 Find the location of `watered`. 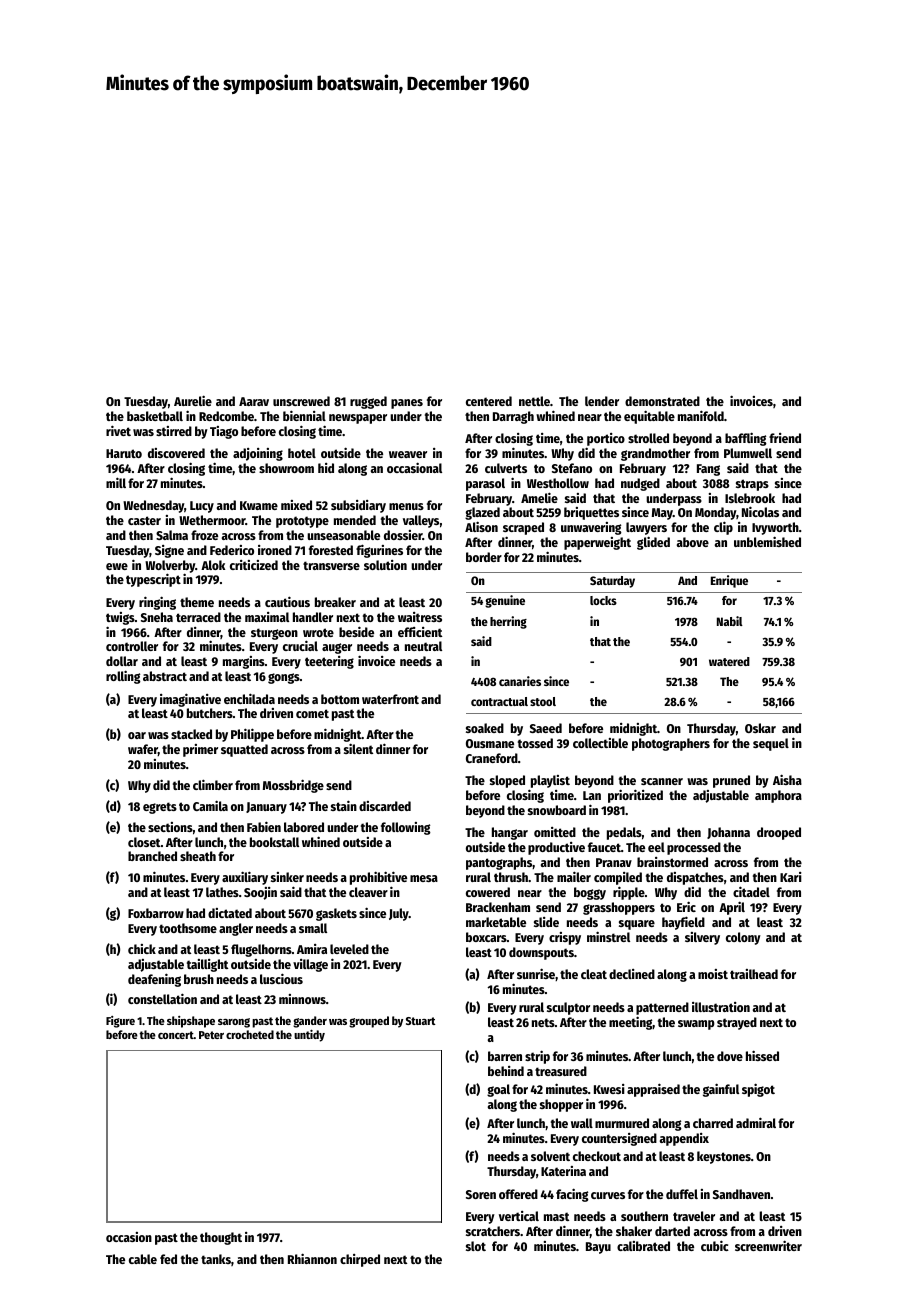

watered is located at coordinates (729, 661).
